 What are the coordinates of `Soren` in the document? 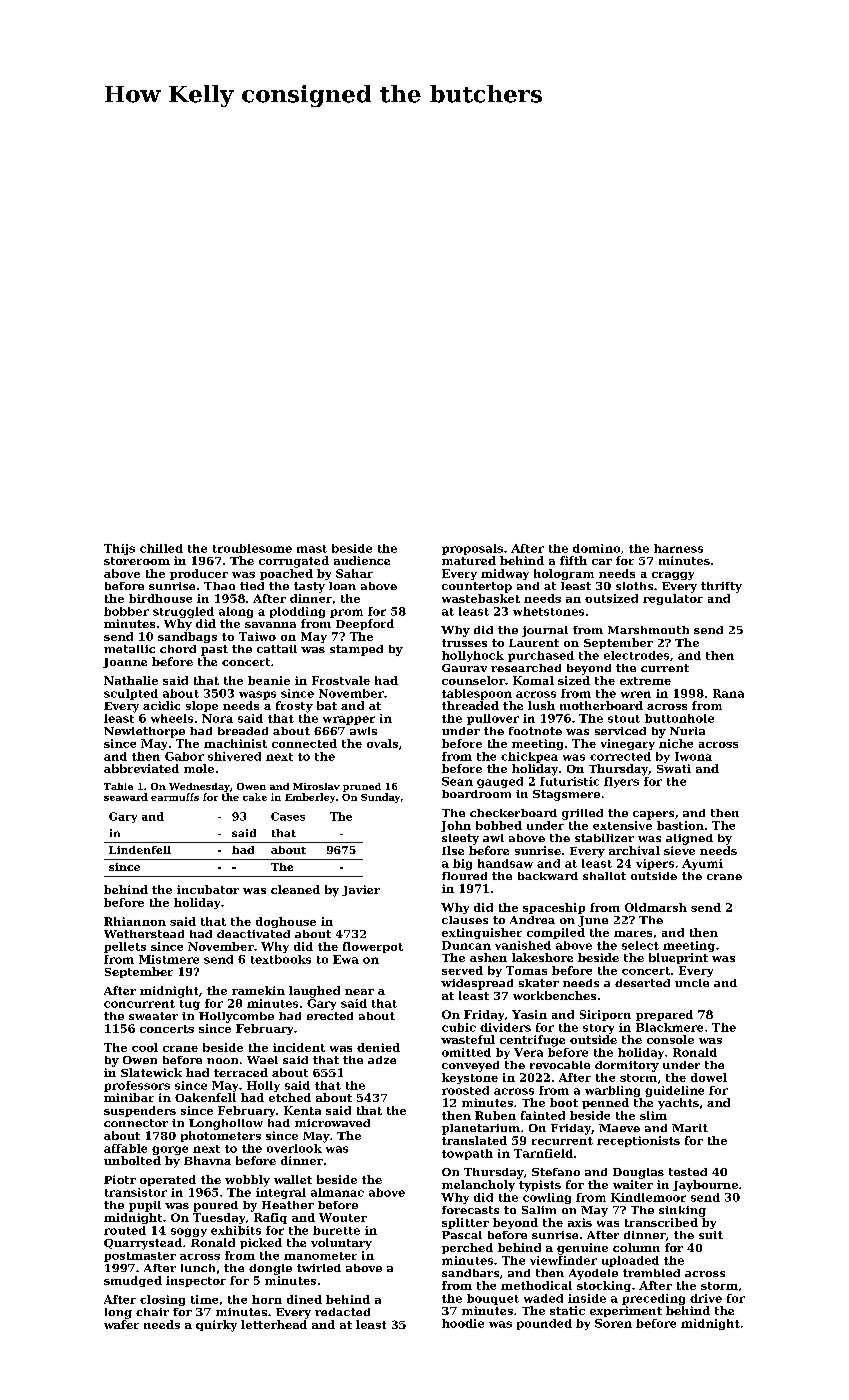 It's located at (613, 1323).
